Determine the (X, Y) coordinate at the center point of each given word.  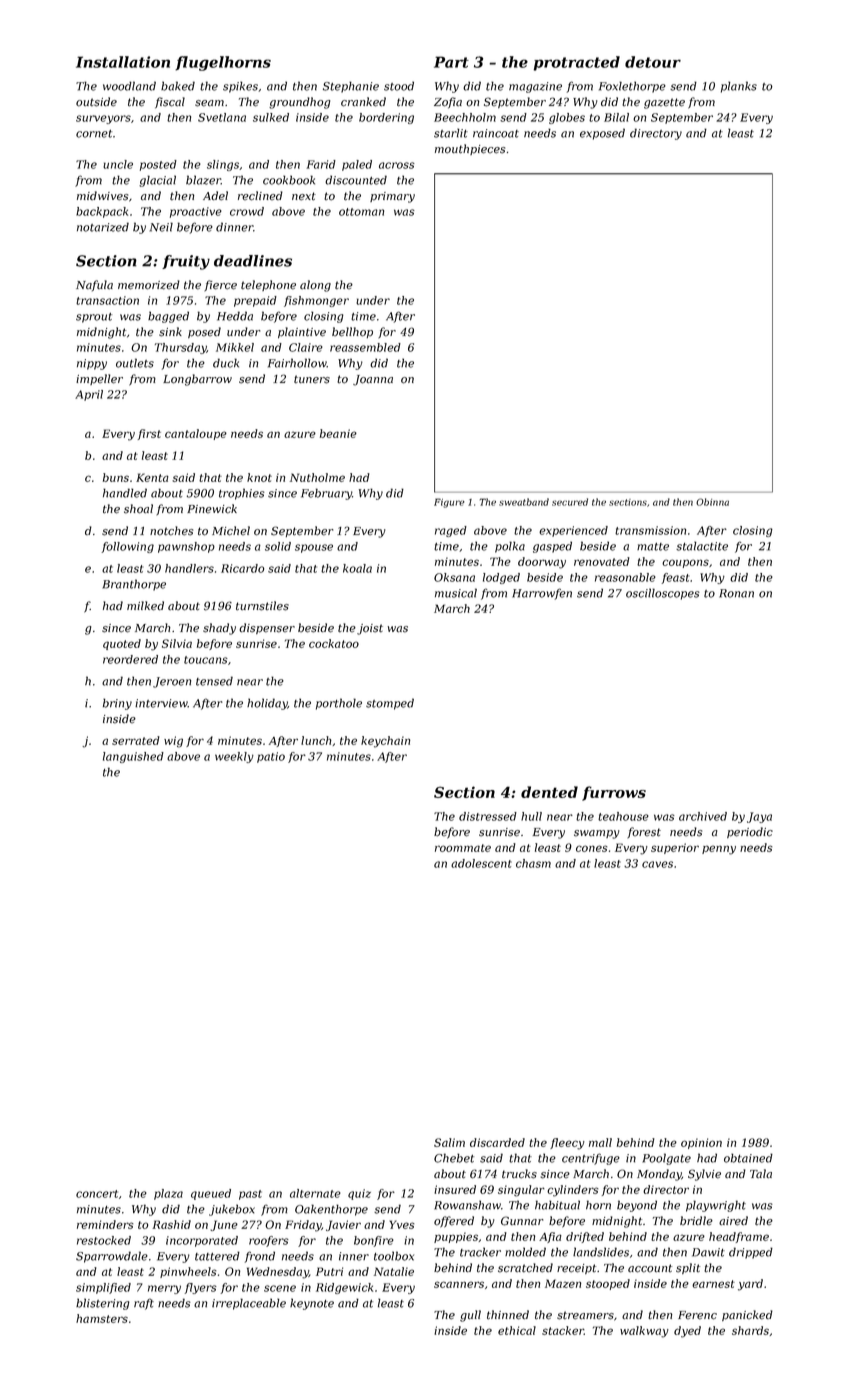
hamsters (102, 1318)
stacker (563, 1330)
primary (392, 197)
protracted (577, 63)
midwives (102, 196)
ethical (517, 1330)
